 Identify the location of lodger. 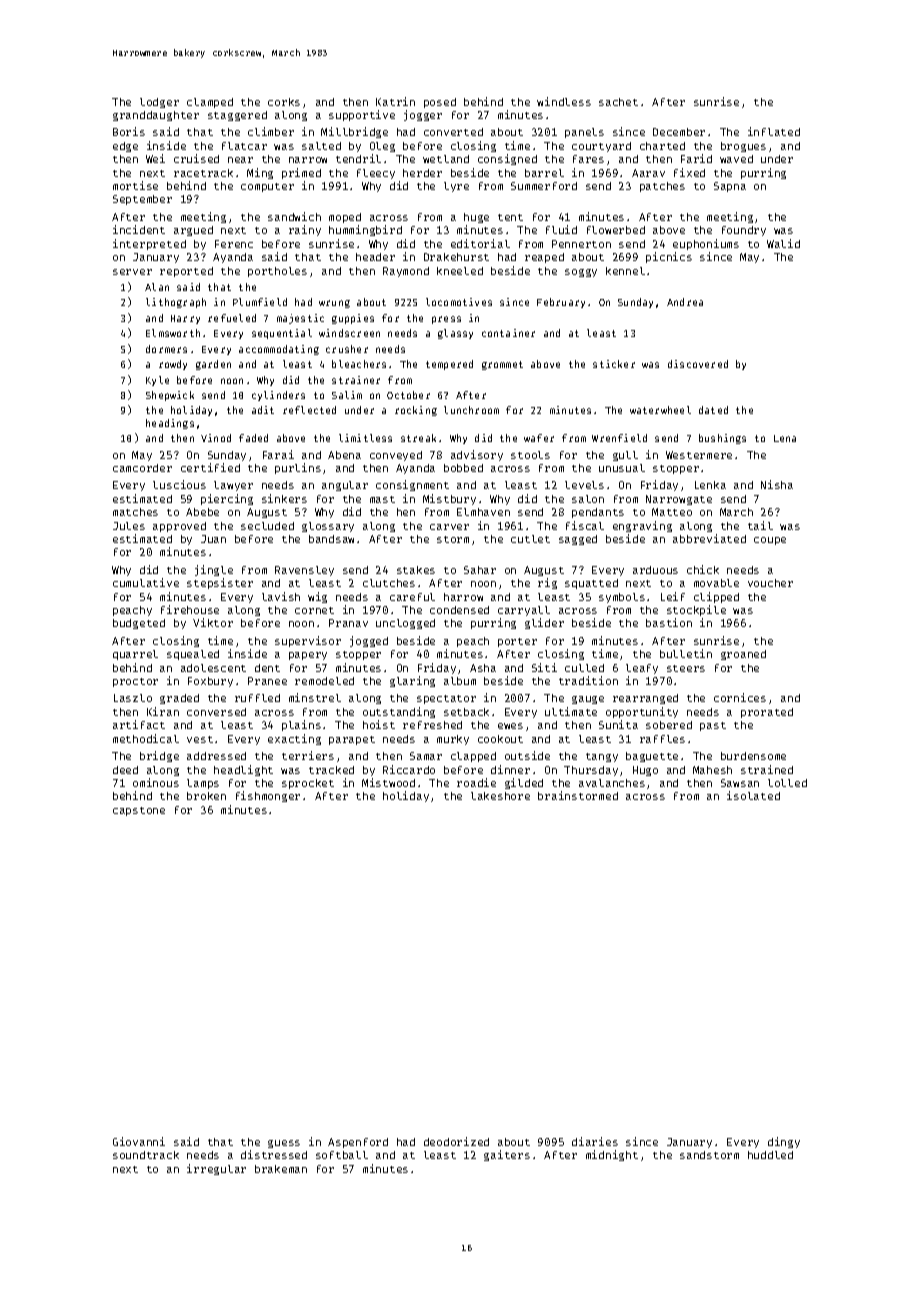
(159, 103).
